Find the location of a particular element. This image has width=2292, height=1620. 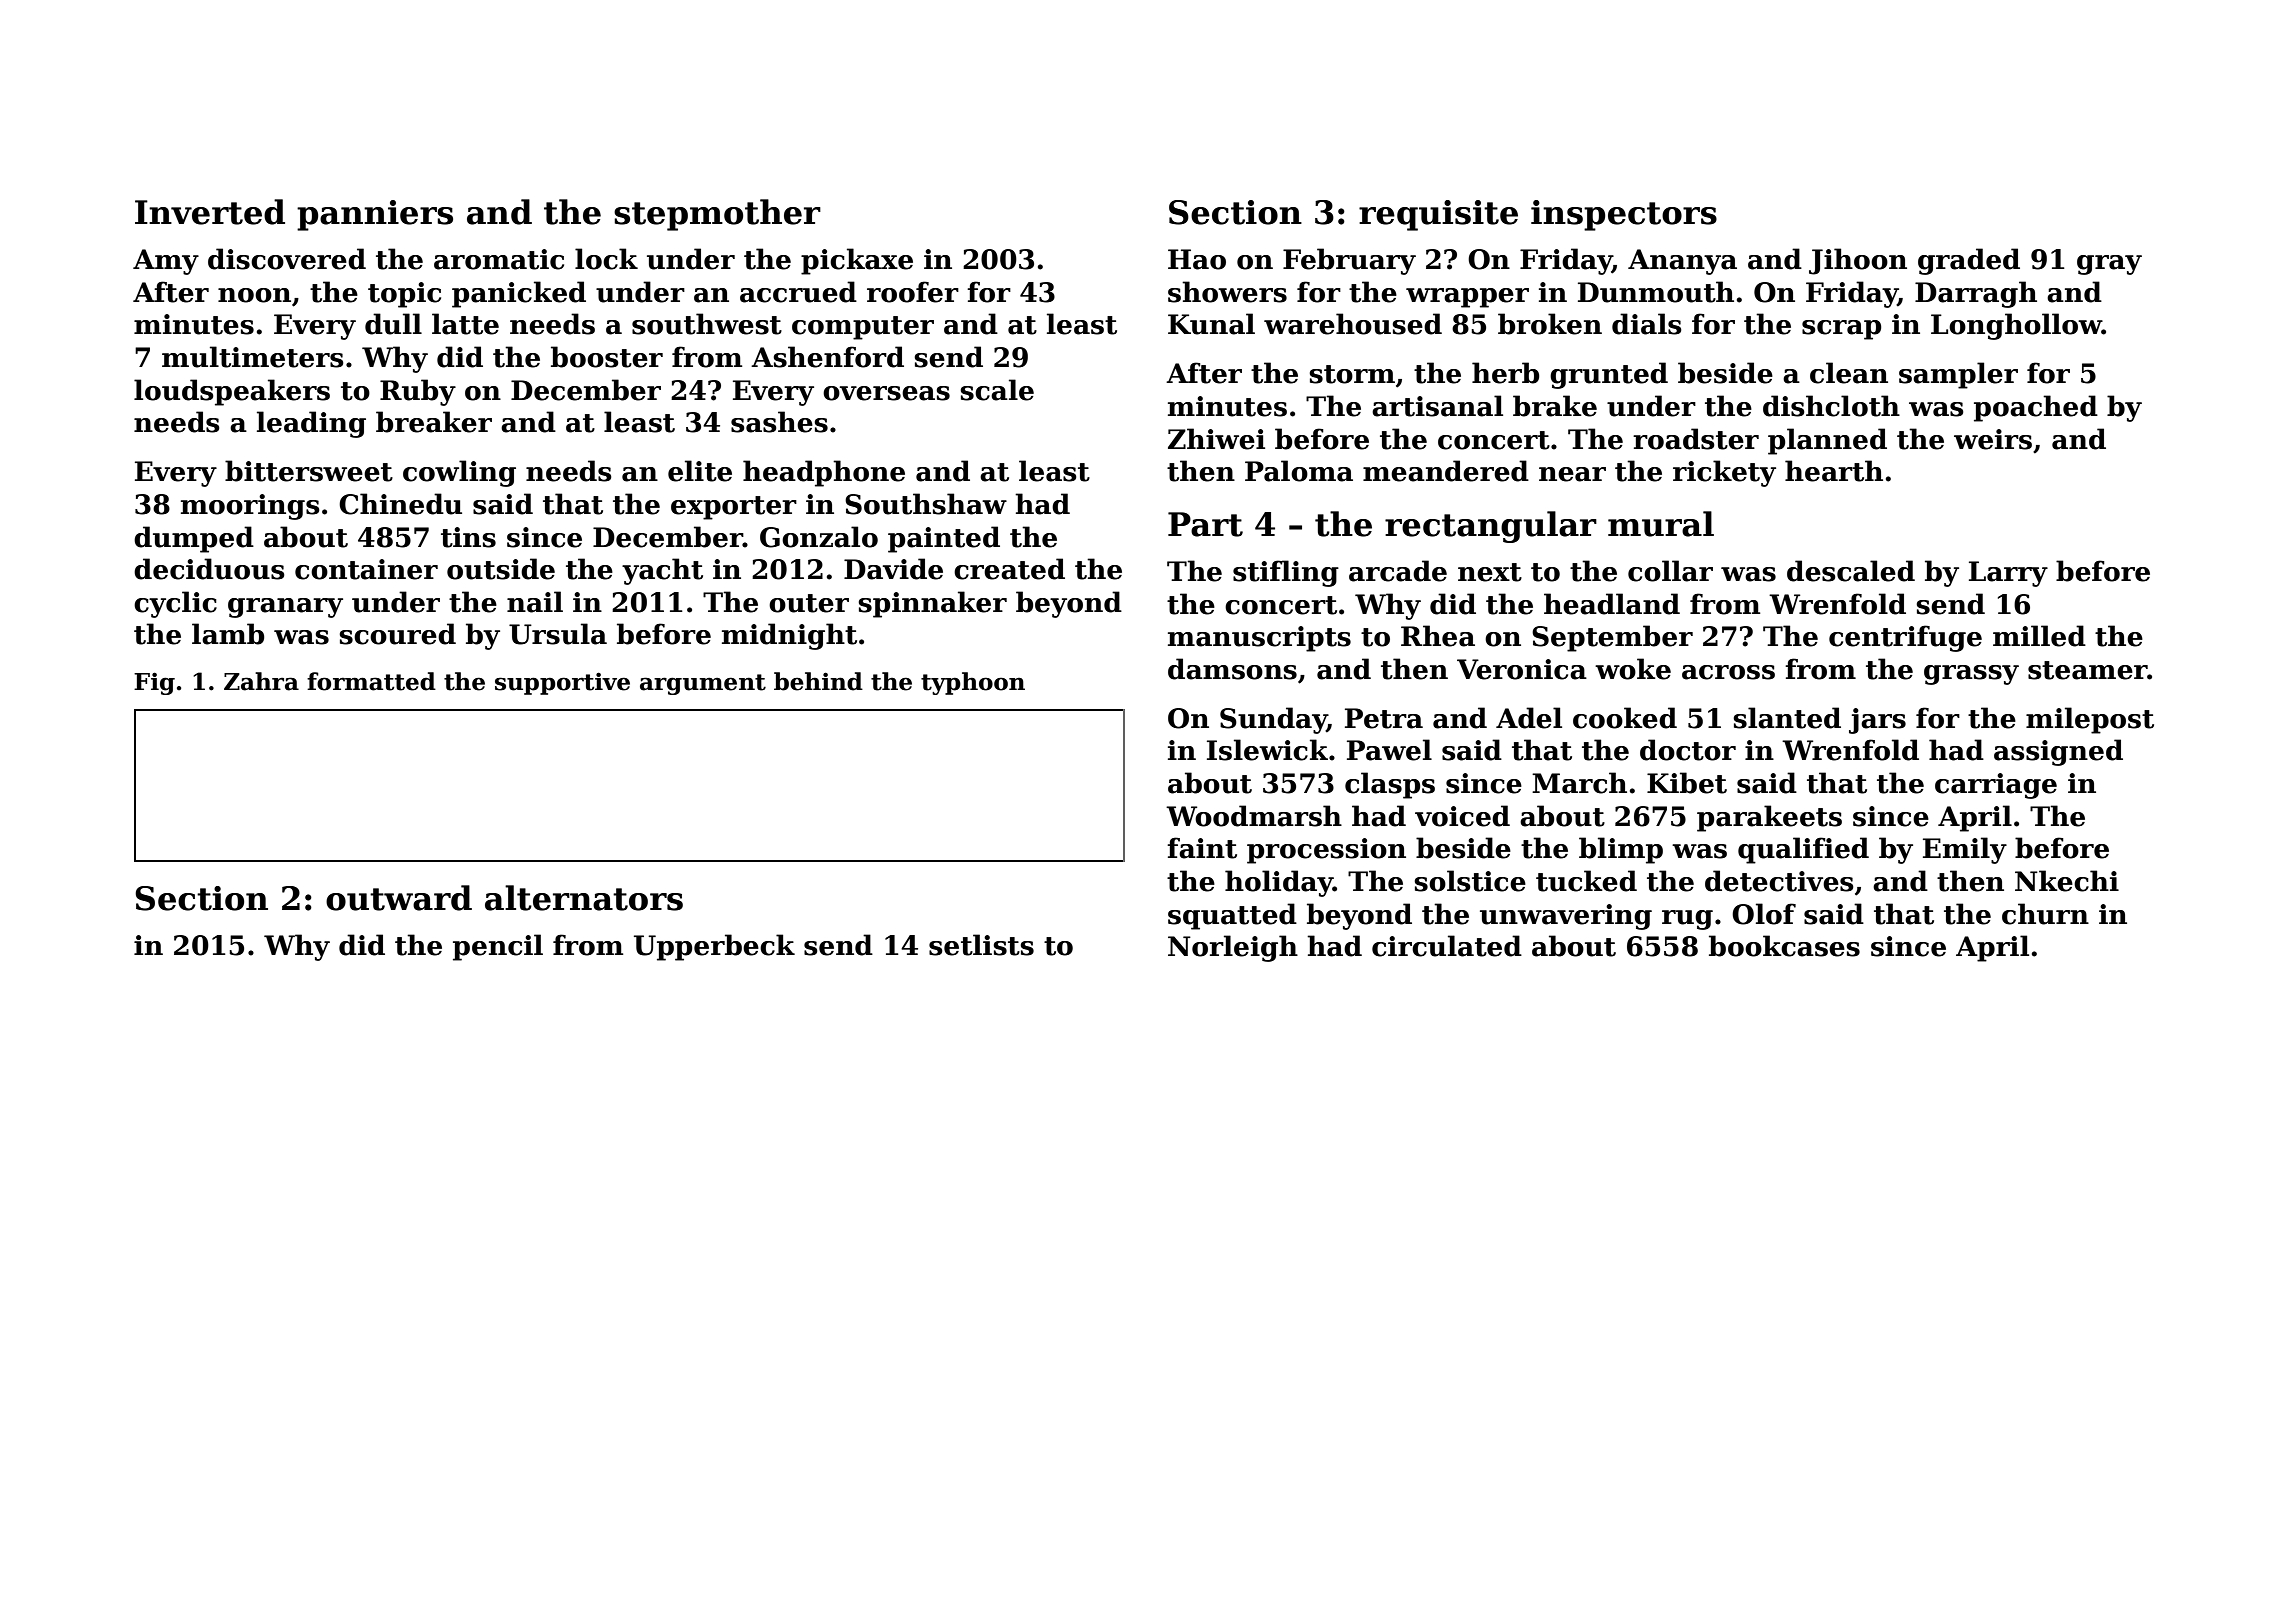

storm is located at coordinates (1352, 374).
